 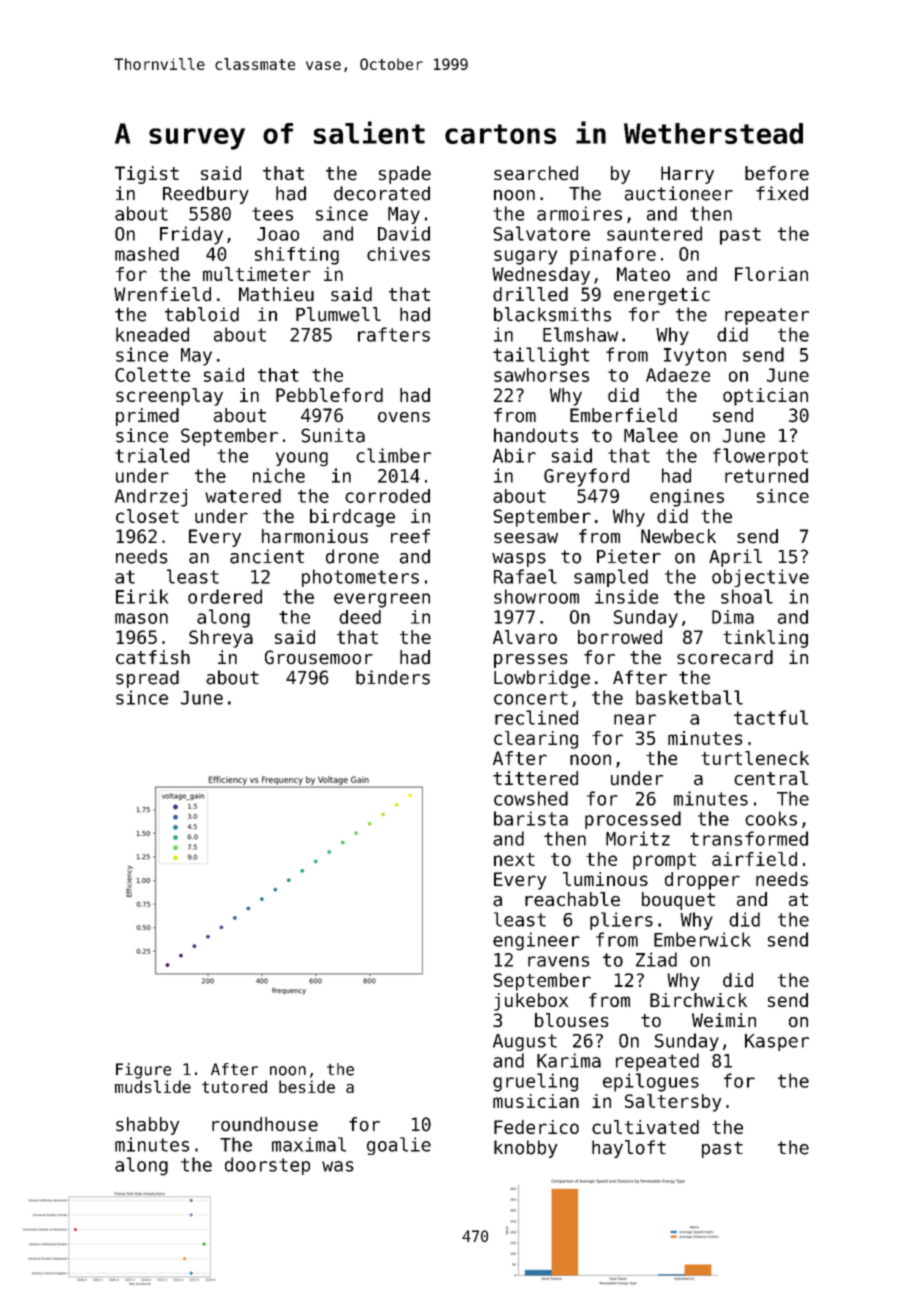 I want to click on Florian, so click(x=771, y=274).
